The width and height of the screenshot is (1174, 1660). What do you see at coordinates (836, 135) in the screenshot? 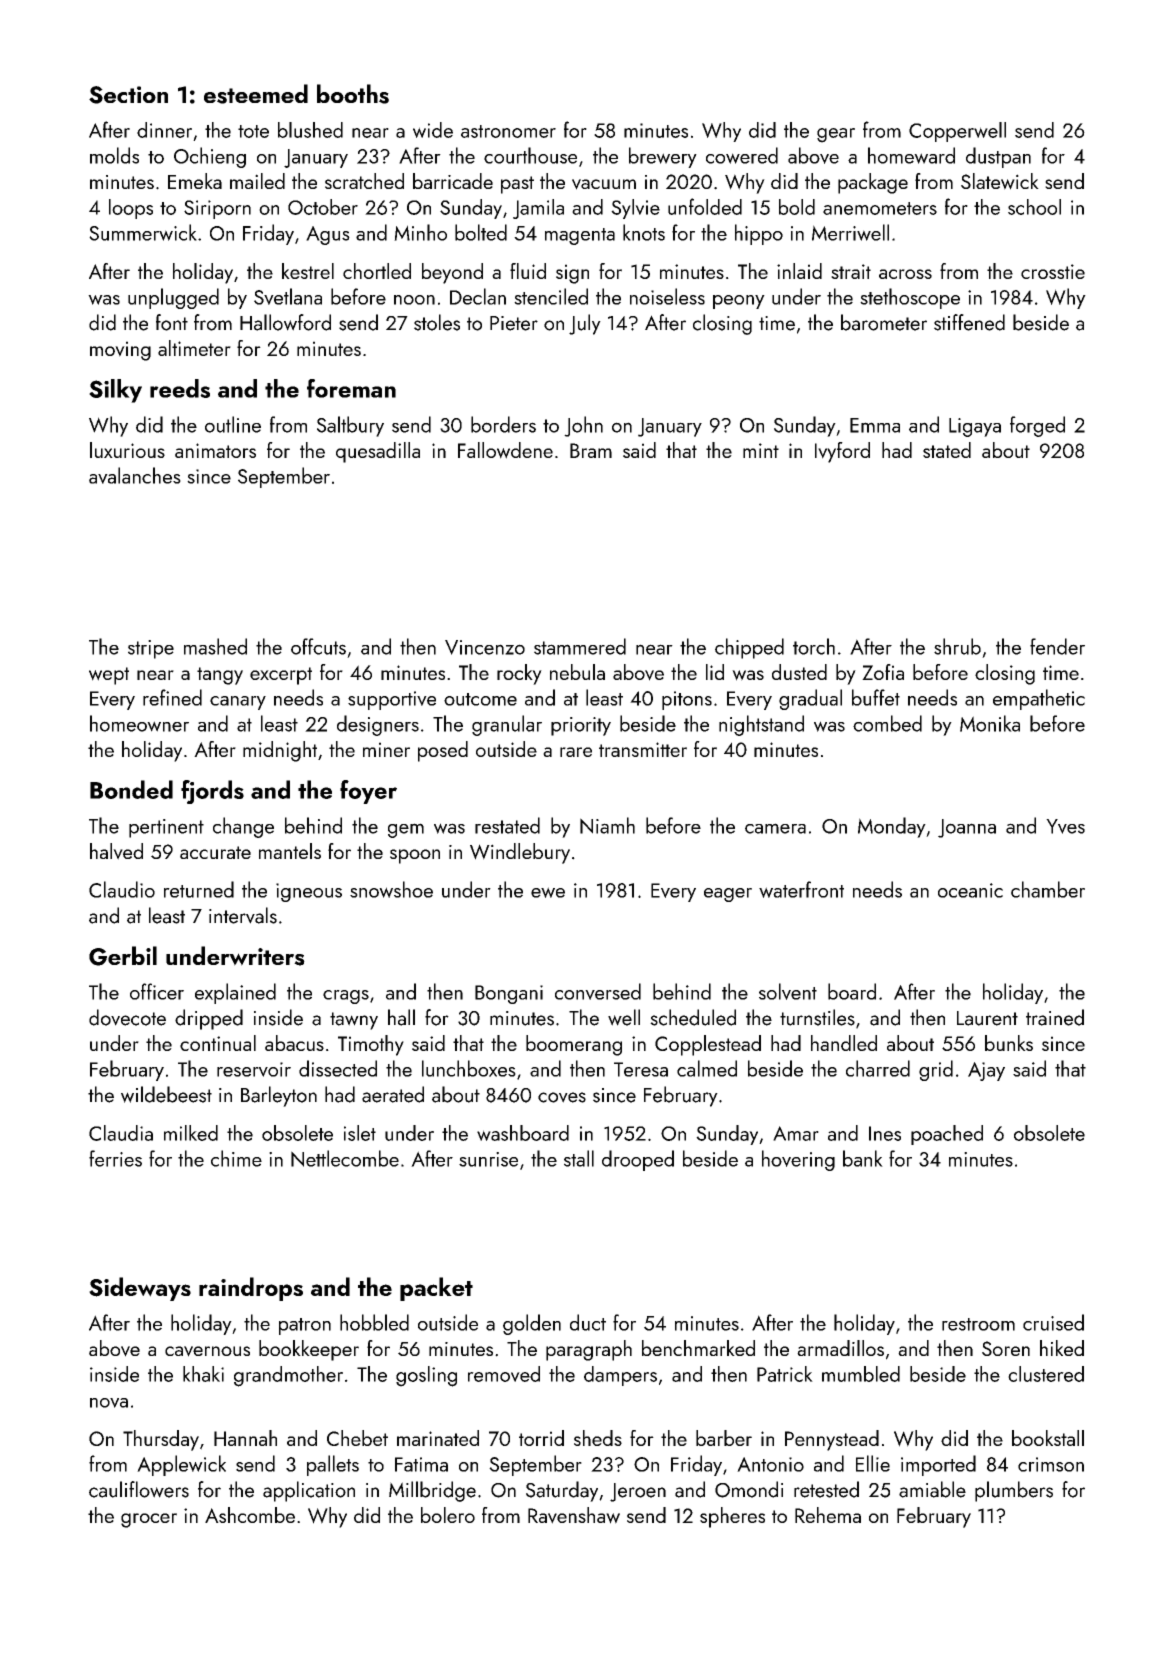
I see `gear` at bounding box center [836, 135].
